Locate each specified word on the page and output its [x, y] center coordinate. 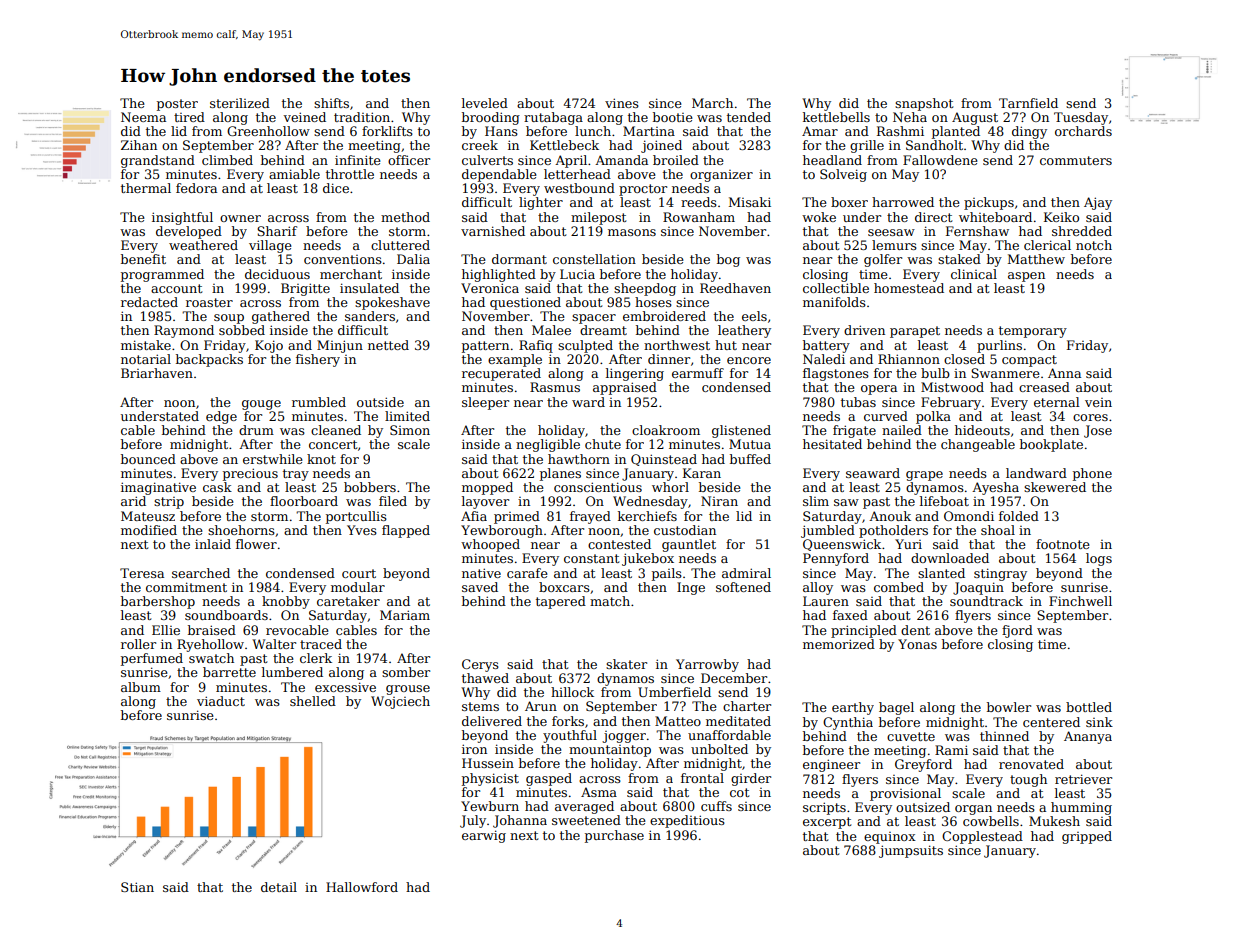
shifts [331, 103]
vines [622, 103]
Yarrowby [707, 665]
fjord [1017, 631]
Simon [410, 430]
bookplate [1051, 445]
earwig [484, 836]
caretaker [348, 601]
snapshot [924, 104]
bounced [148, 459]
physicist [490, 779]
